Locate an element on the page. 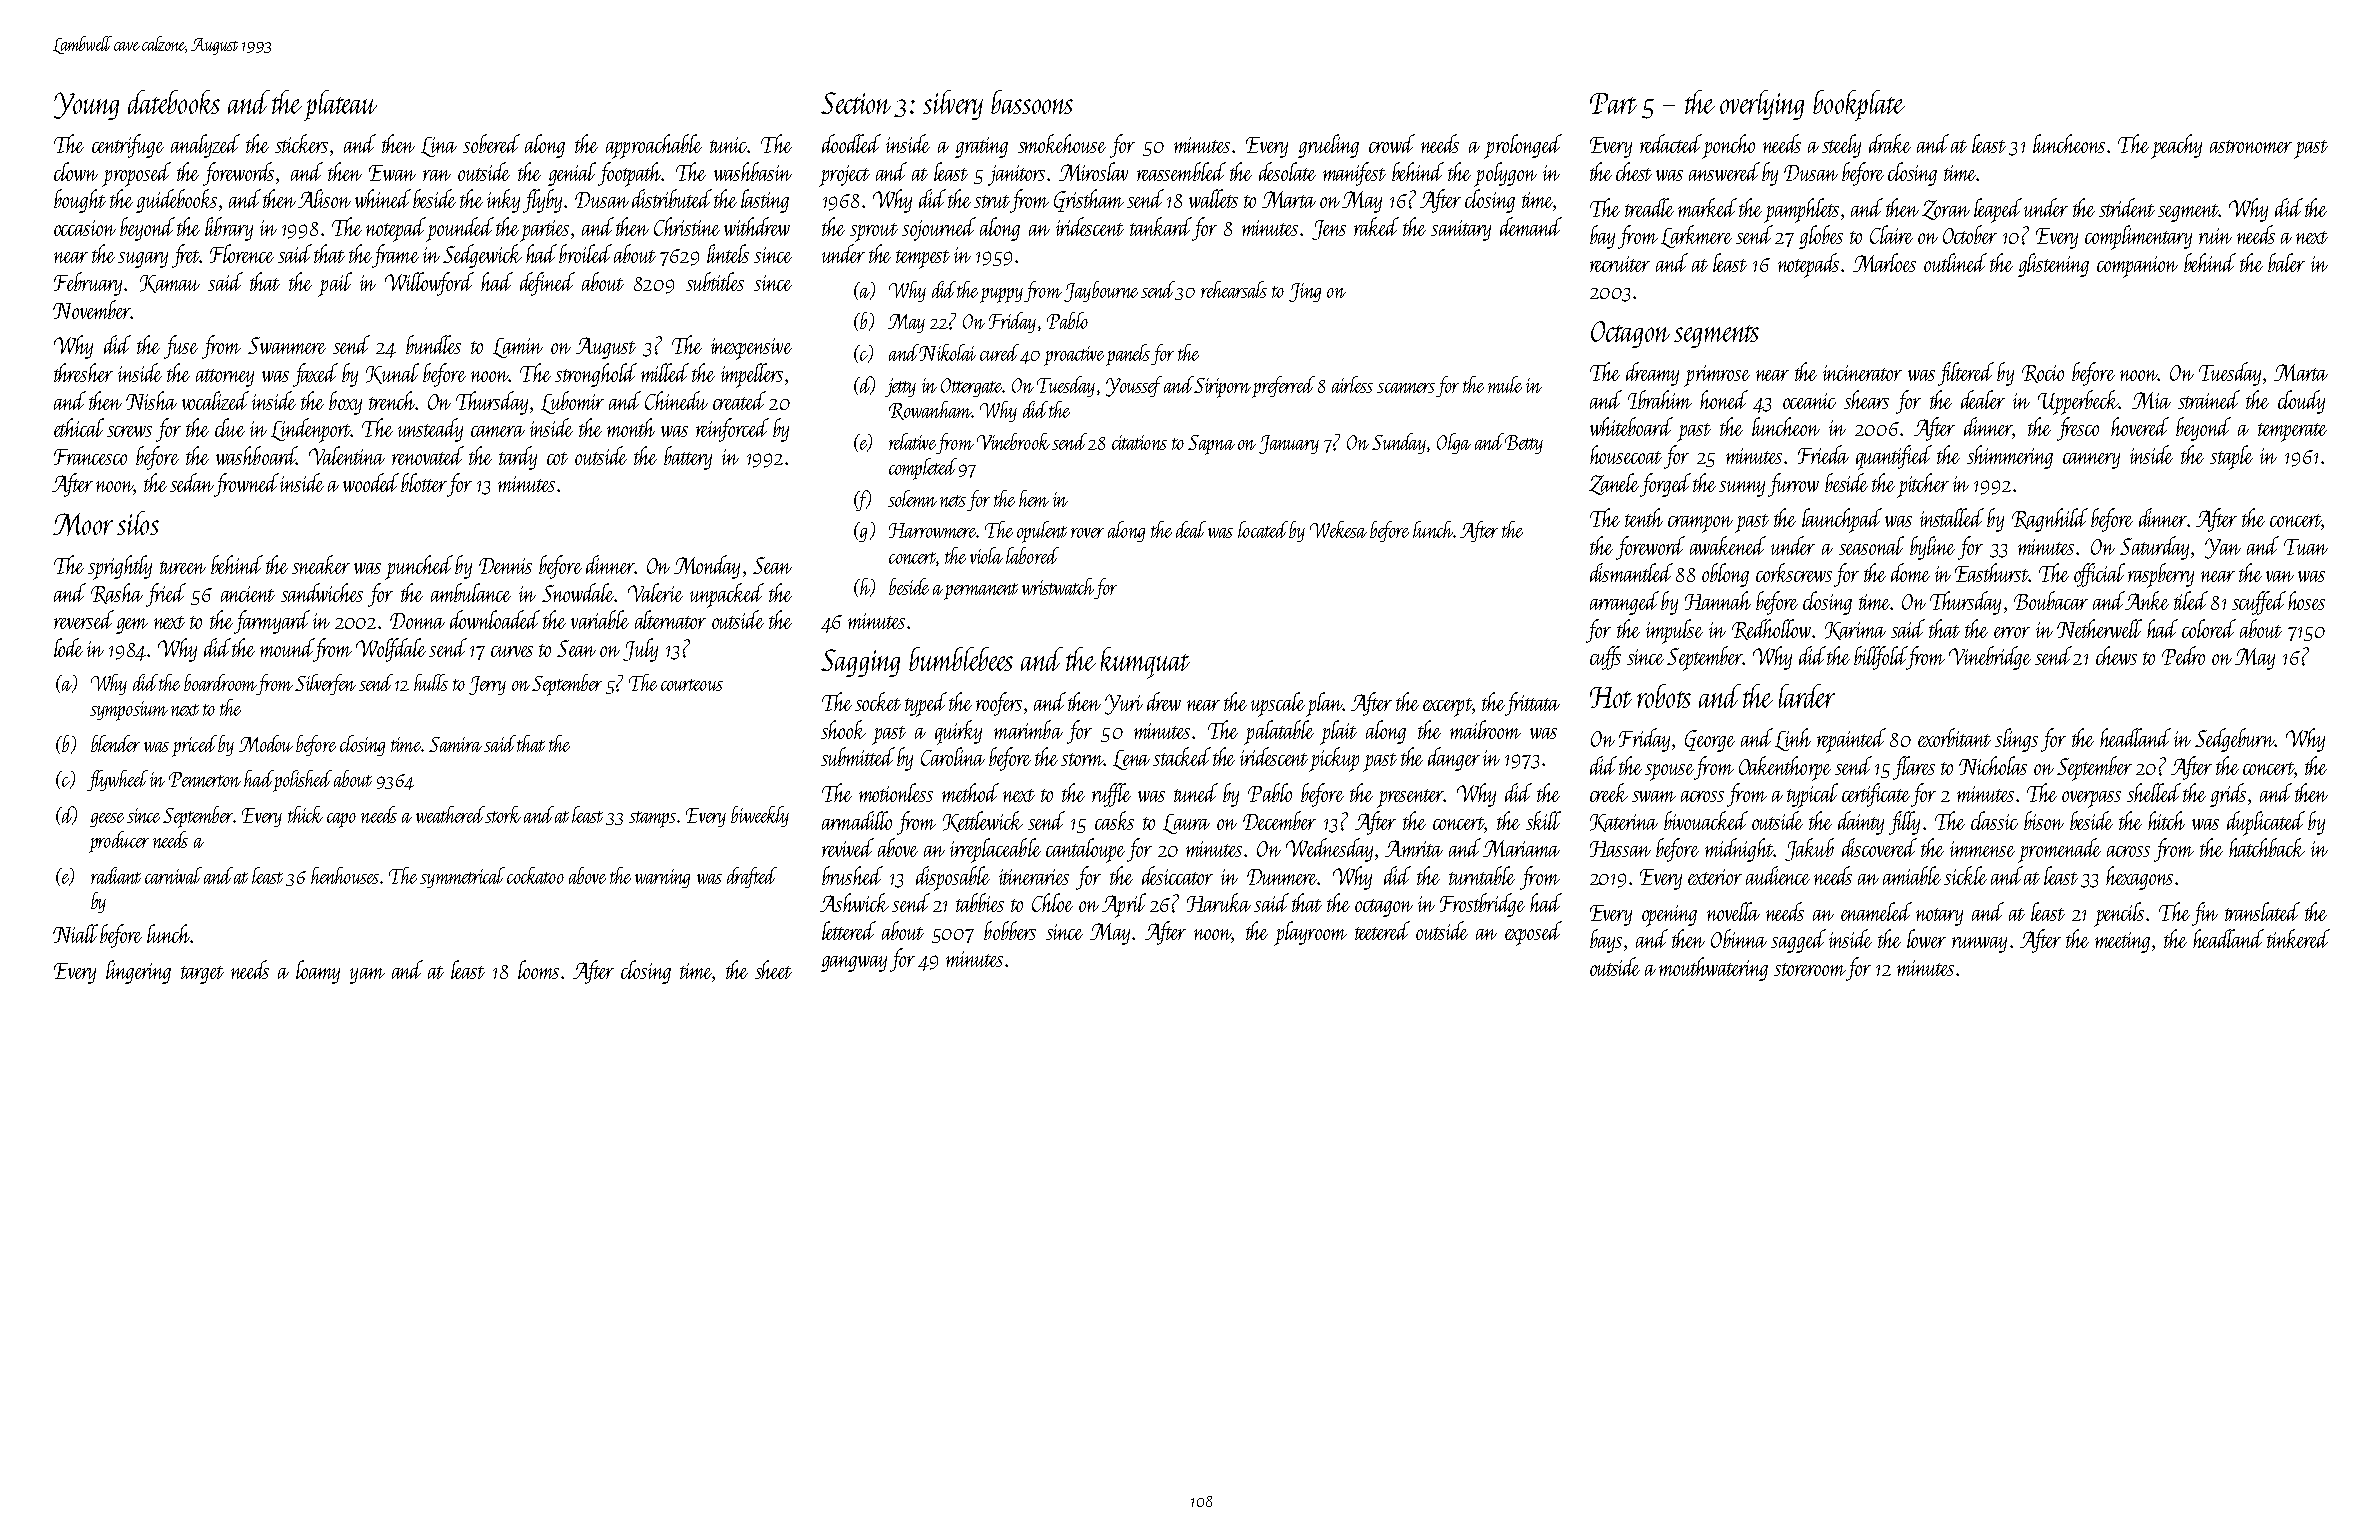 Image resolution: width=2380 pixels, height=1540 pixels. loamy is located at coordinates (318, 972).
